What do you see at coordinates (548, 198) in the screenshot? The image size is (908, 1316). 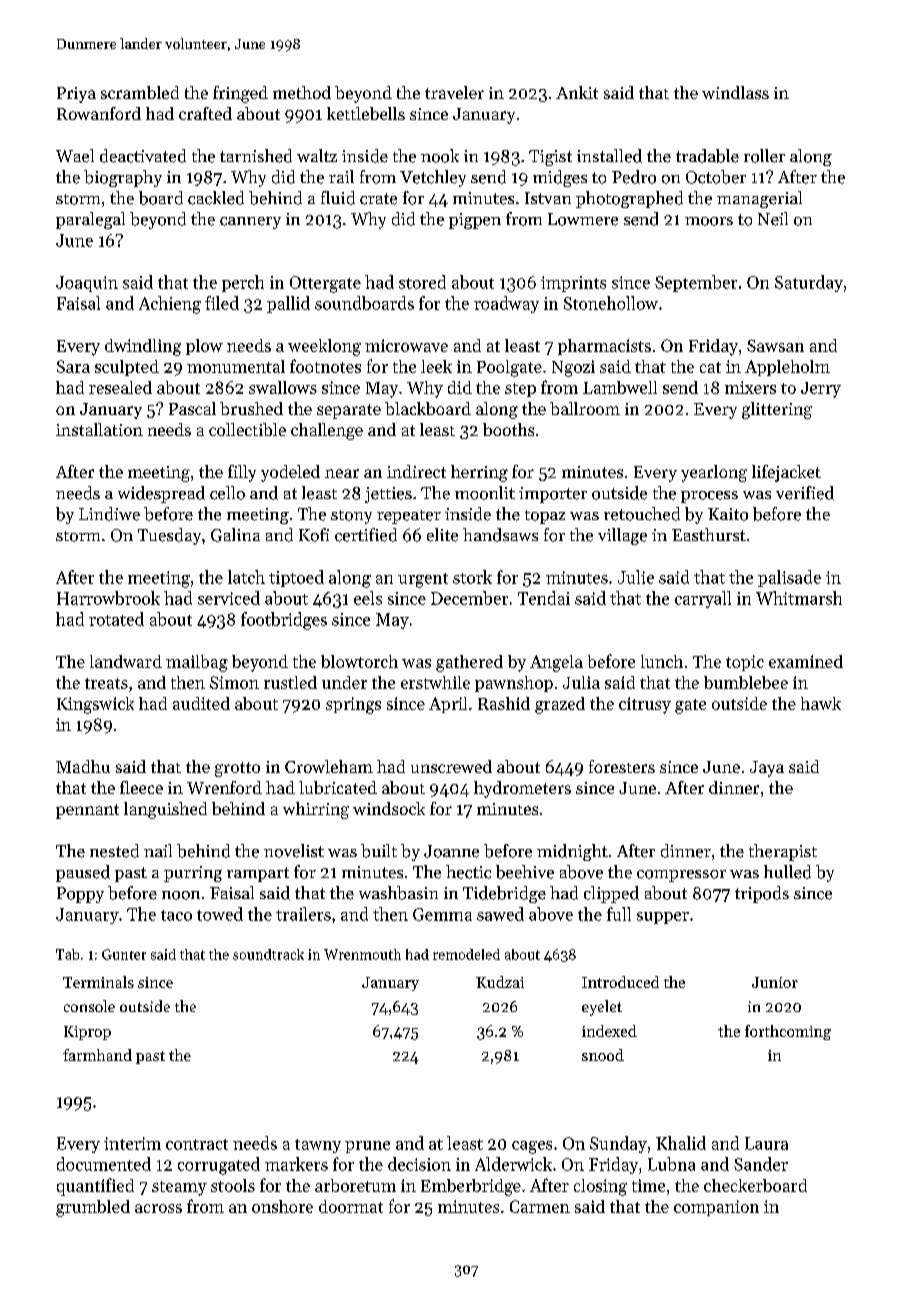 I see `Istvan` at bounding box center [548, 198].
